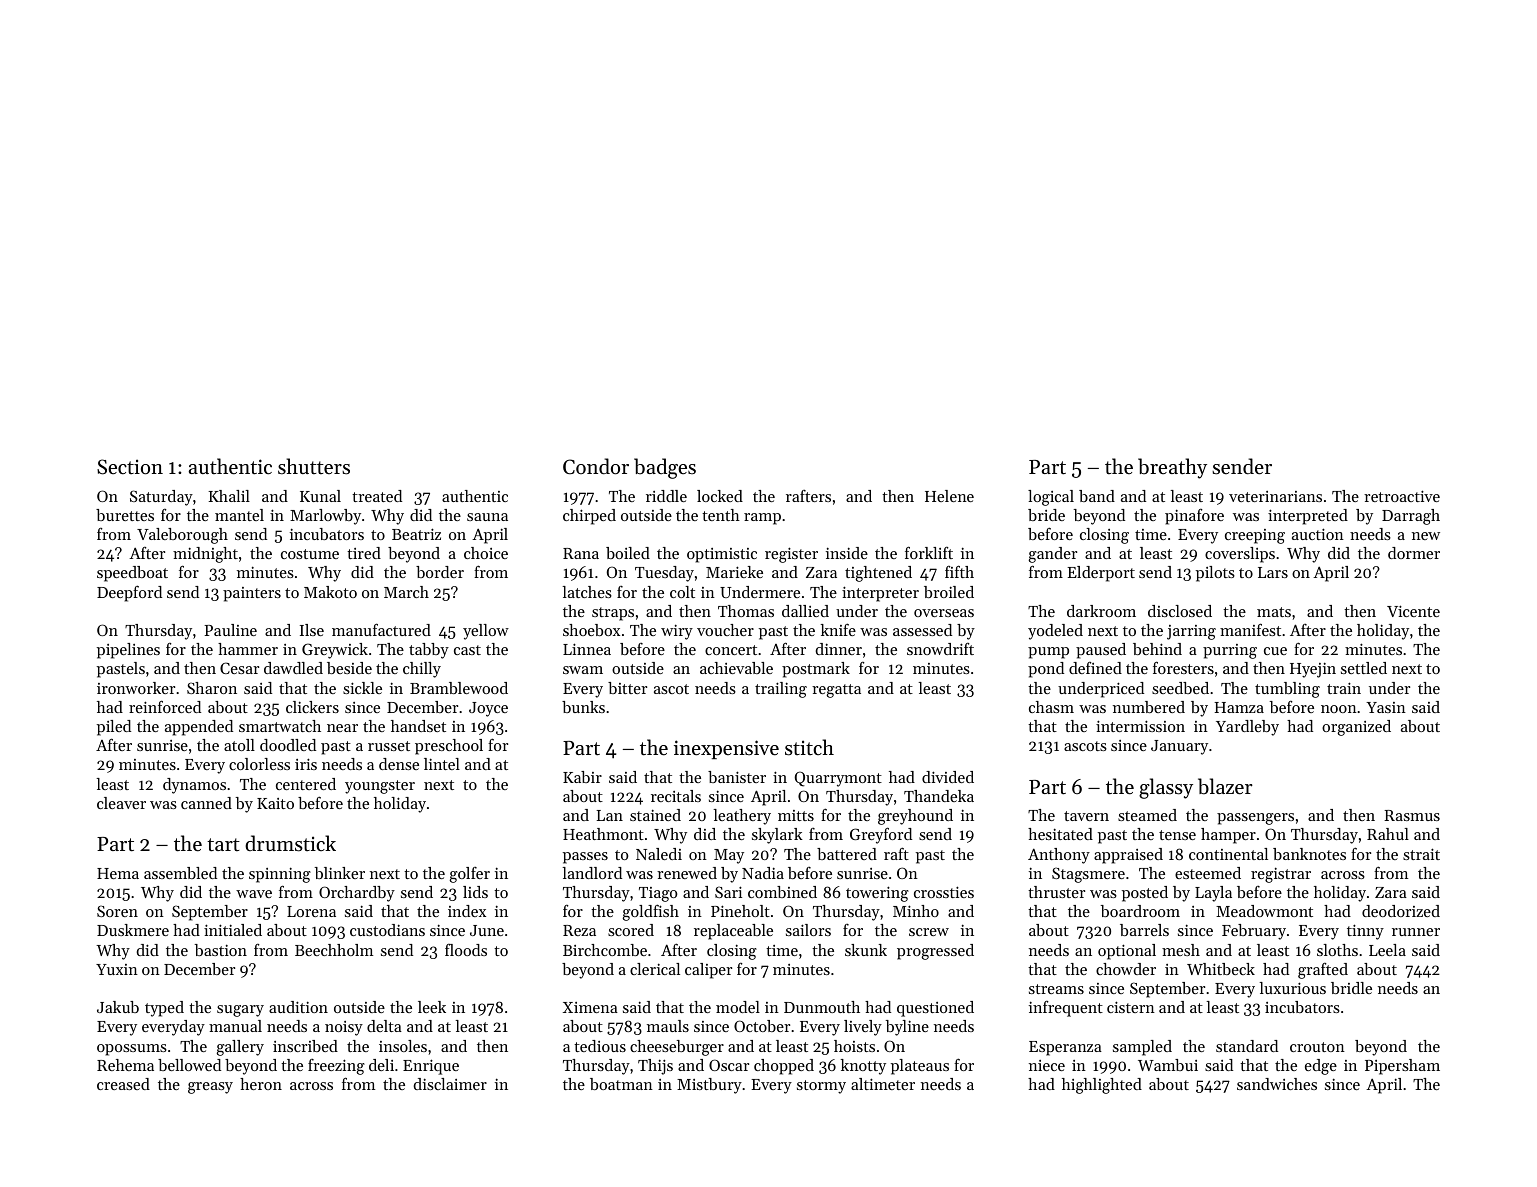 The width and height of the document is (1537, 1187). What do you see at coordinates (1292, 988) in the document?
I see `luxurious` at bounding box center [1292, 988].
